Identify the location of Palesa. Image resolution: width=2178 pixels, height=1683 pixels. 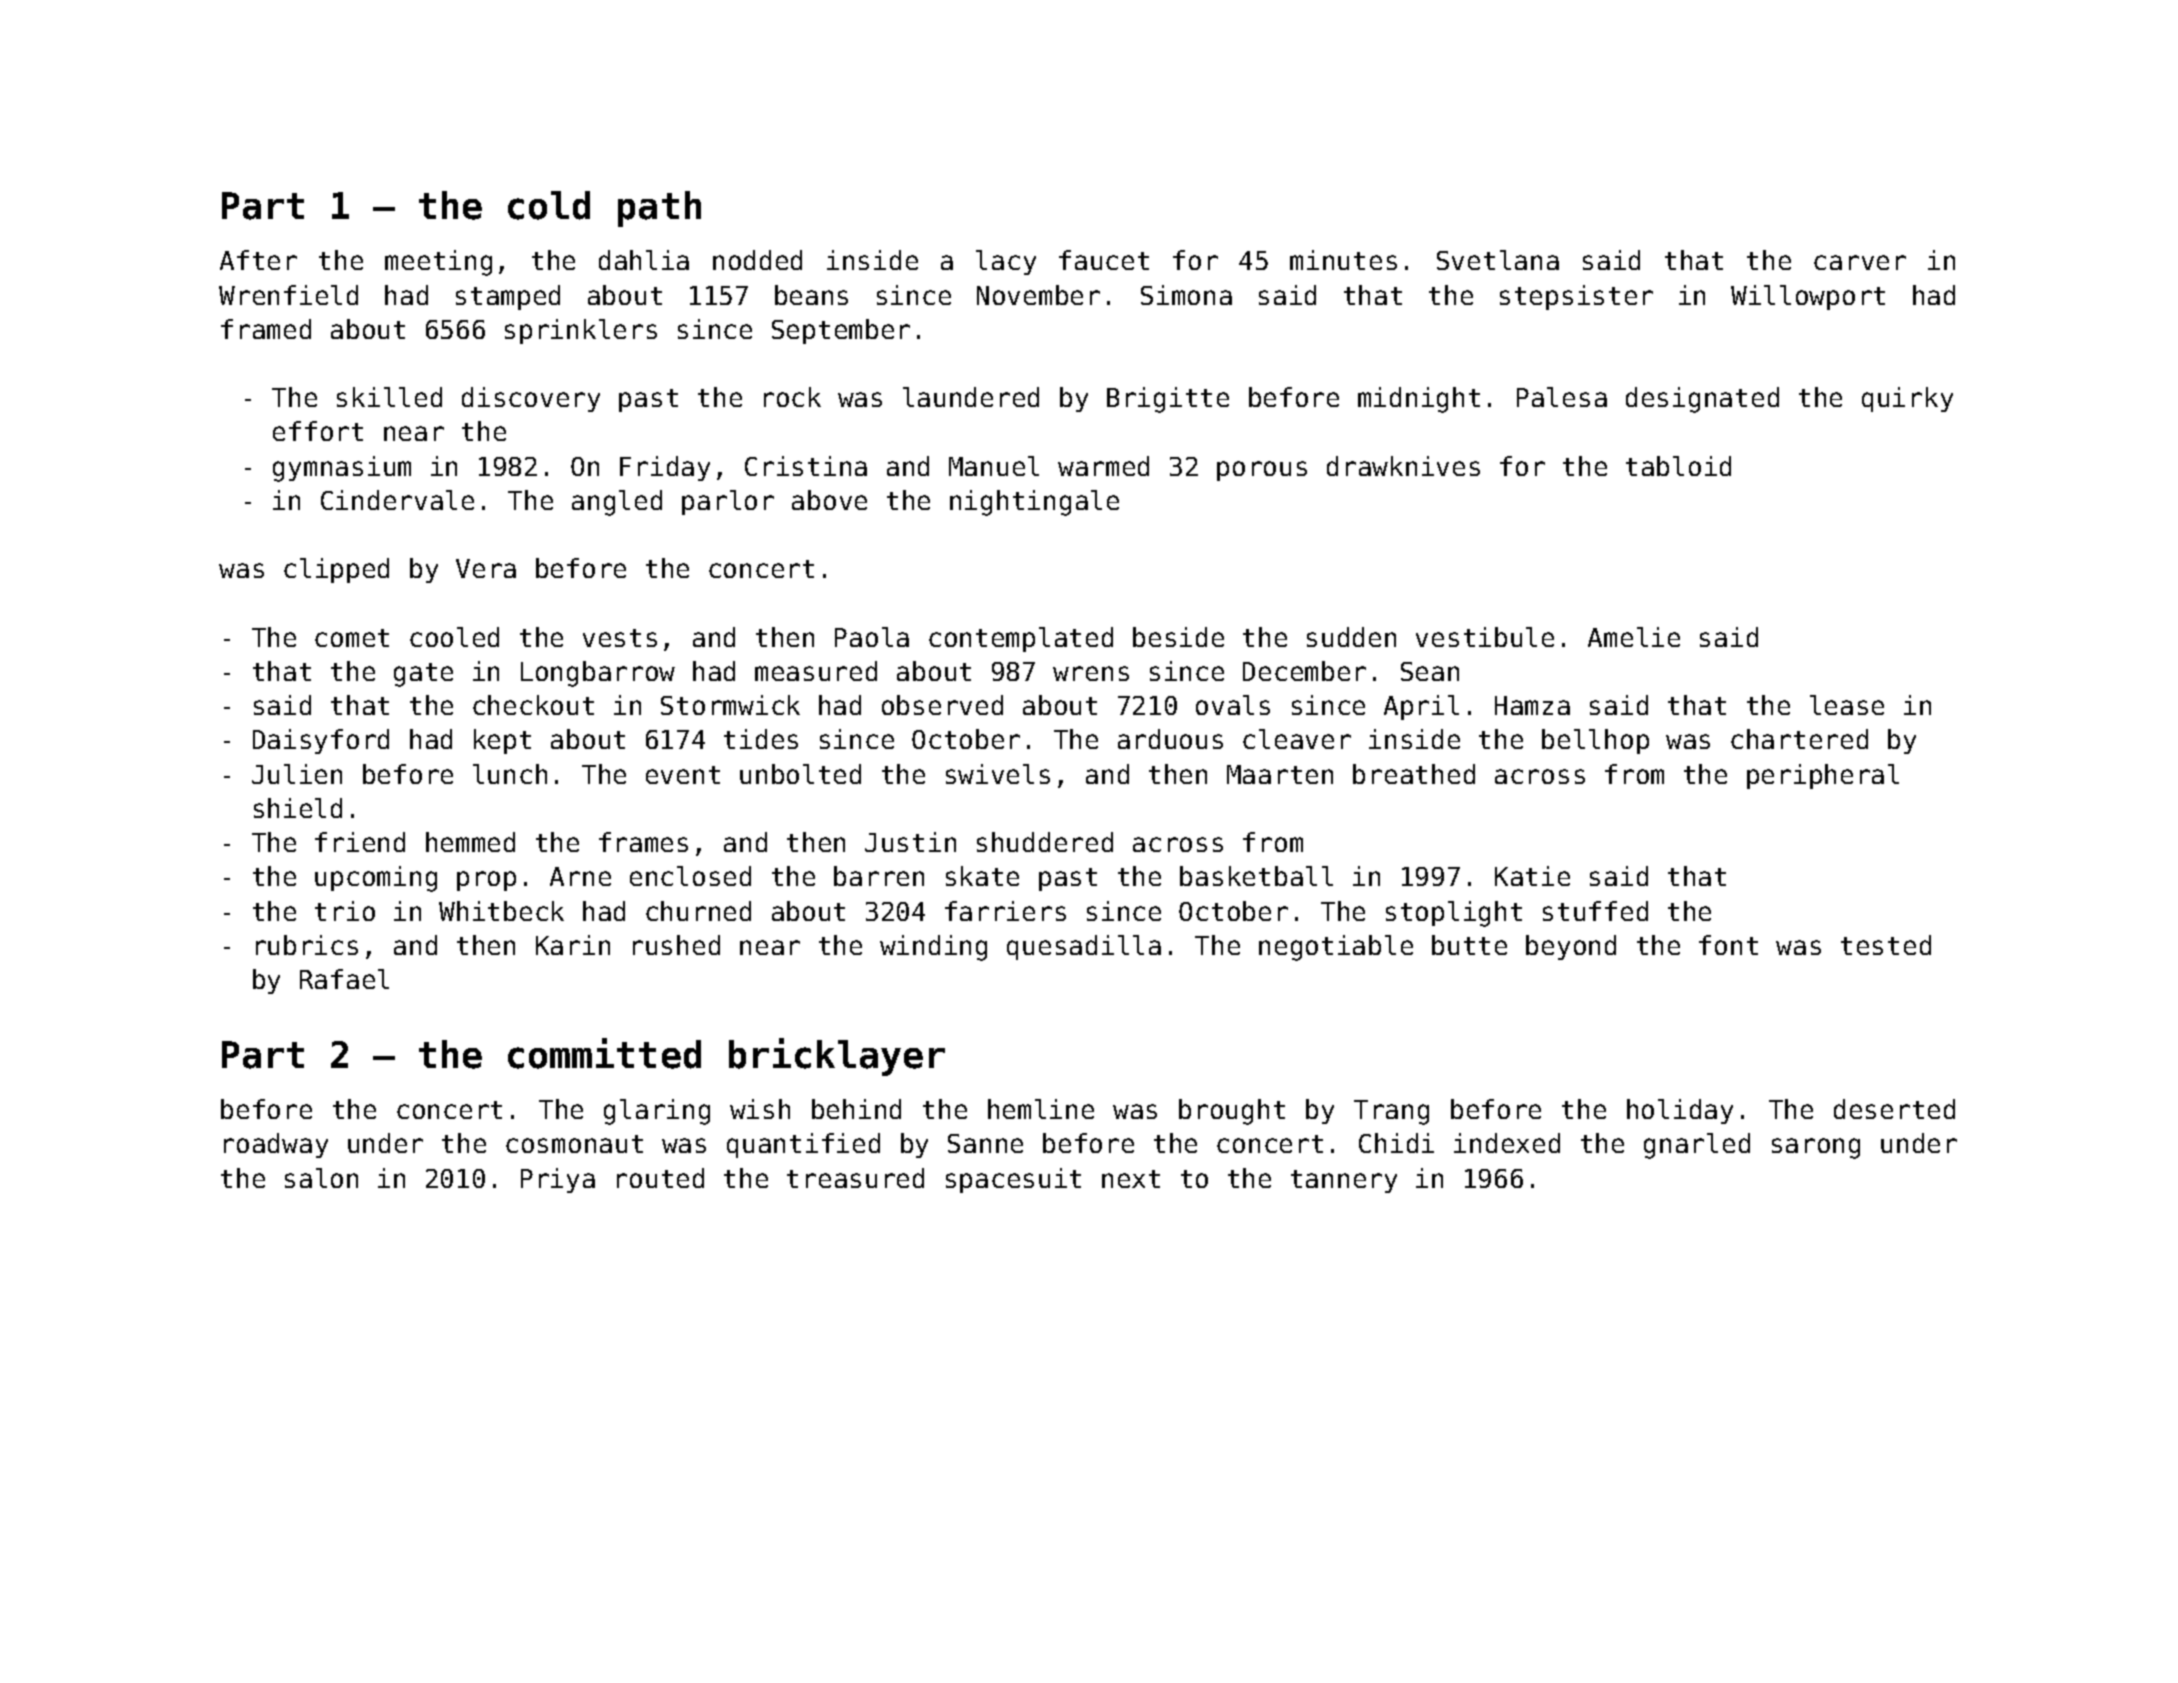
(1562, 397).
